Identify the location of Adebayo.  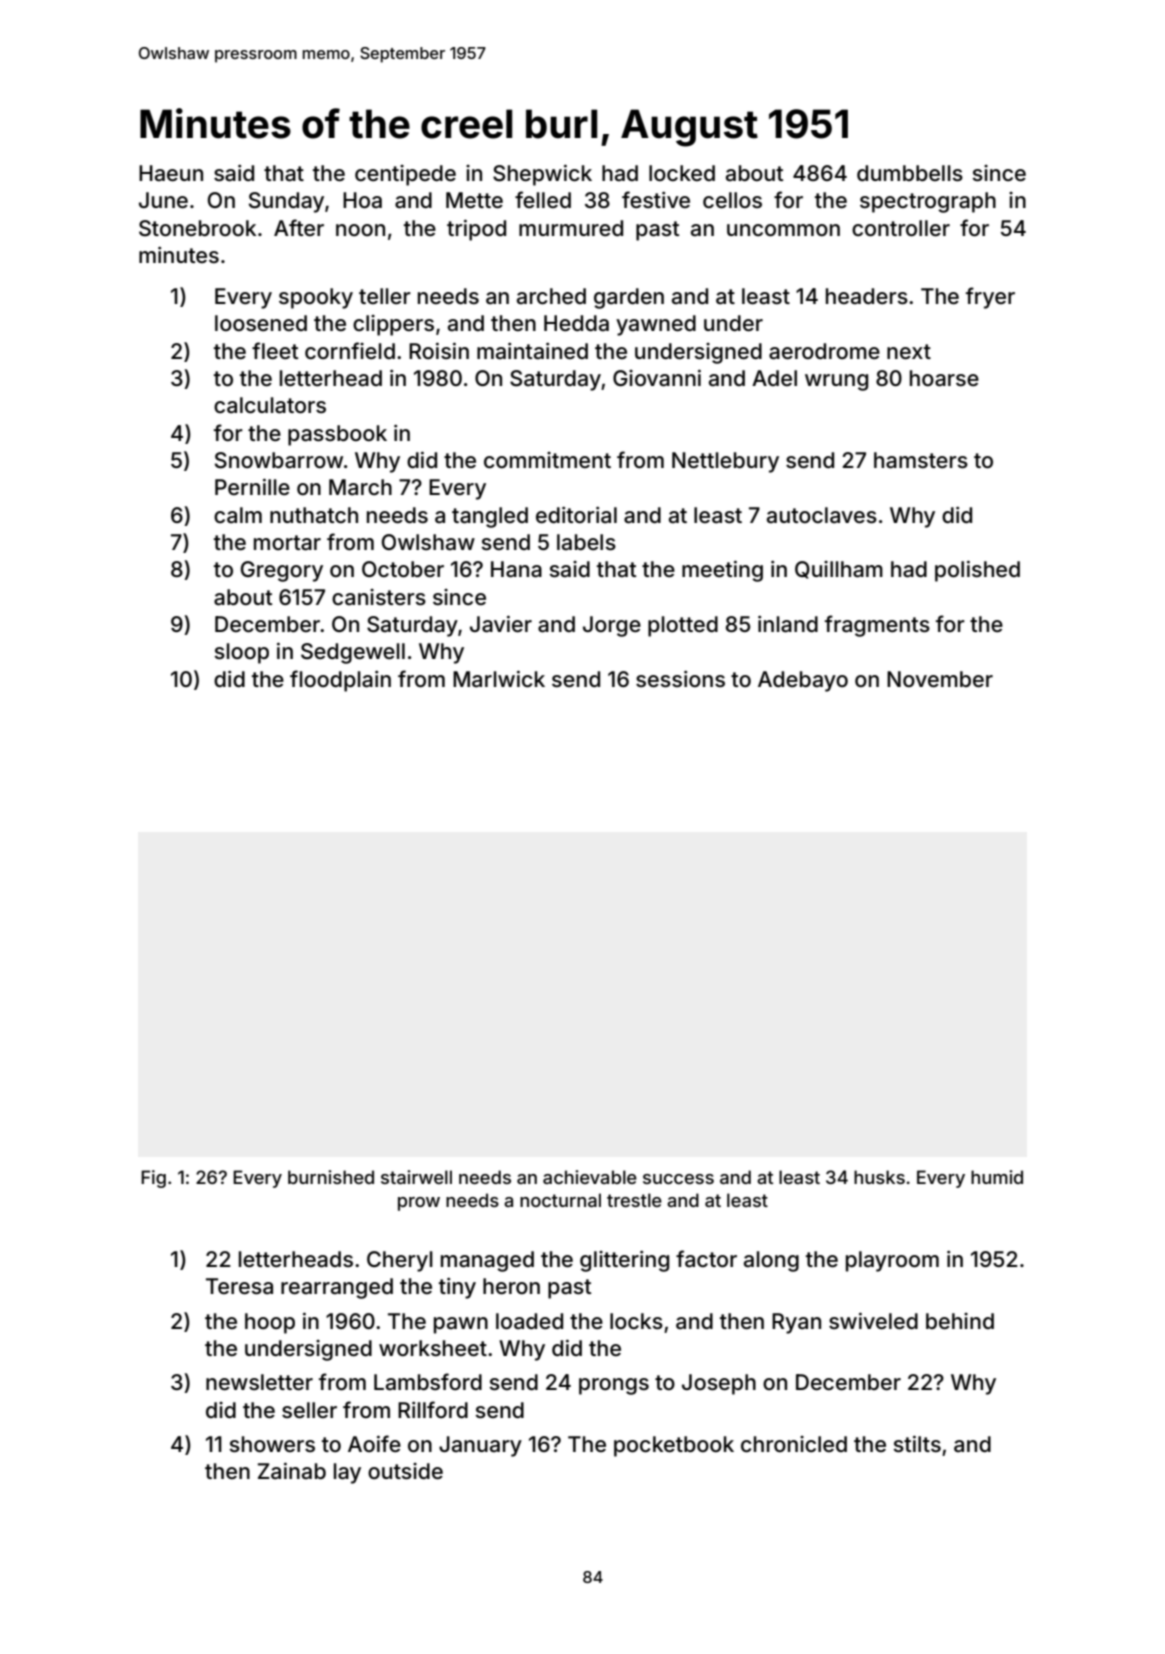
(803, 681).
